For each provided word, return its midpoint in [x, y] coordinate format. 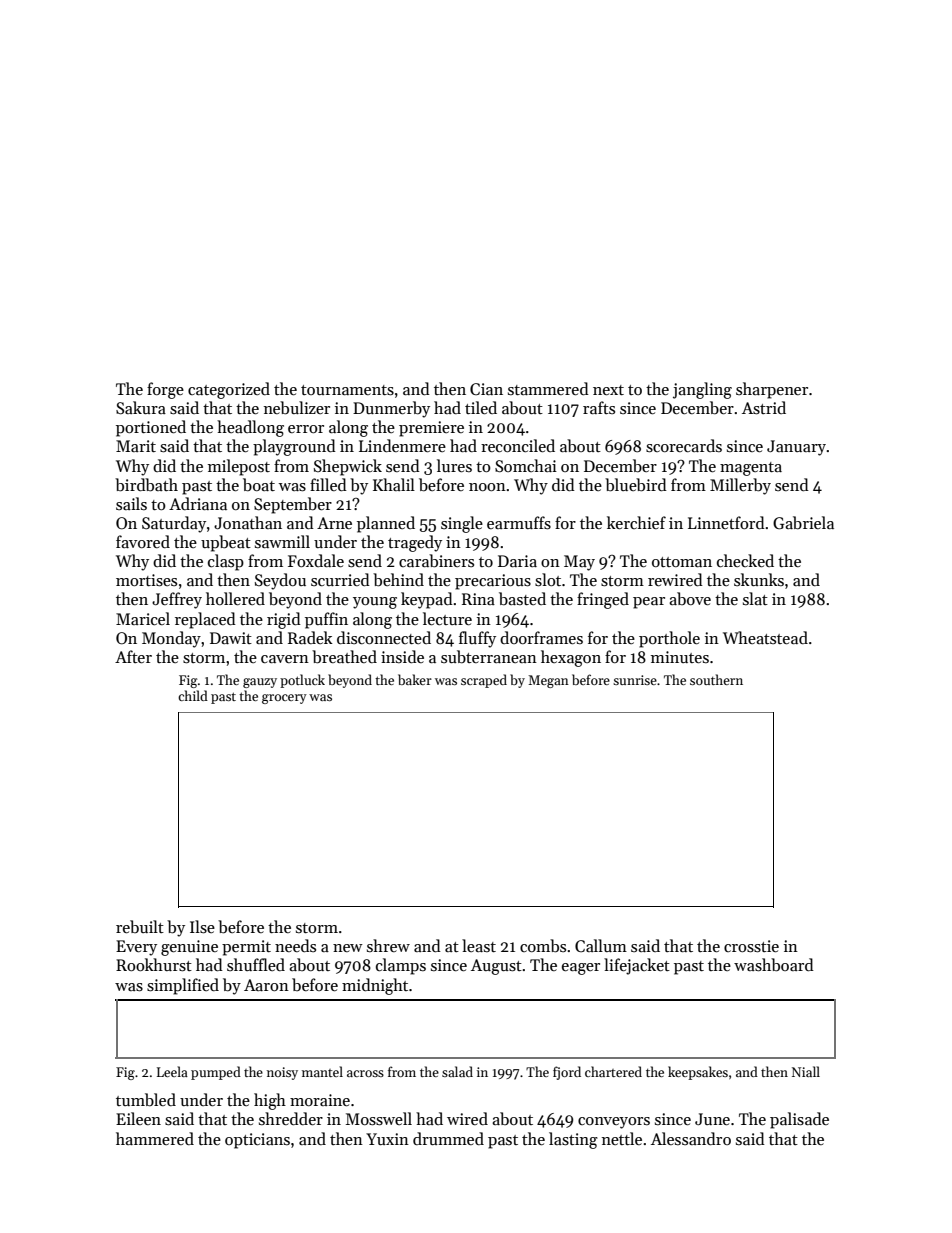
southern [716, 679]
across [365, 1073]
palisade [799, 1120]
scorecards [684, 446]
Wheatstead [765, 637]
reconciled [518, 445]
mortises [146, 580]
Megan [548, 681]
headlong [250, 428]
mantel [322, 1071]
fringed [603, 600]
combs [543, 946]
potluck [302, 681]
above [690, 598]
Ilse [202, 927]
